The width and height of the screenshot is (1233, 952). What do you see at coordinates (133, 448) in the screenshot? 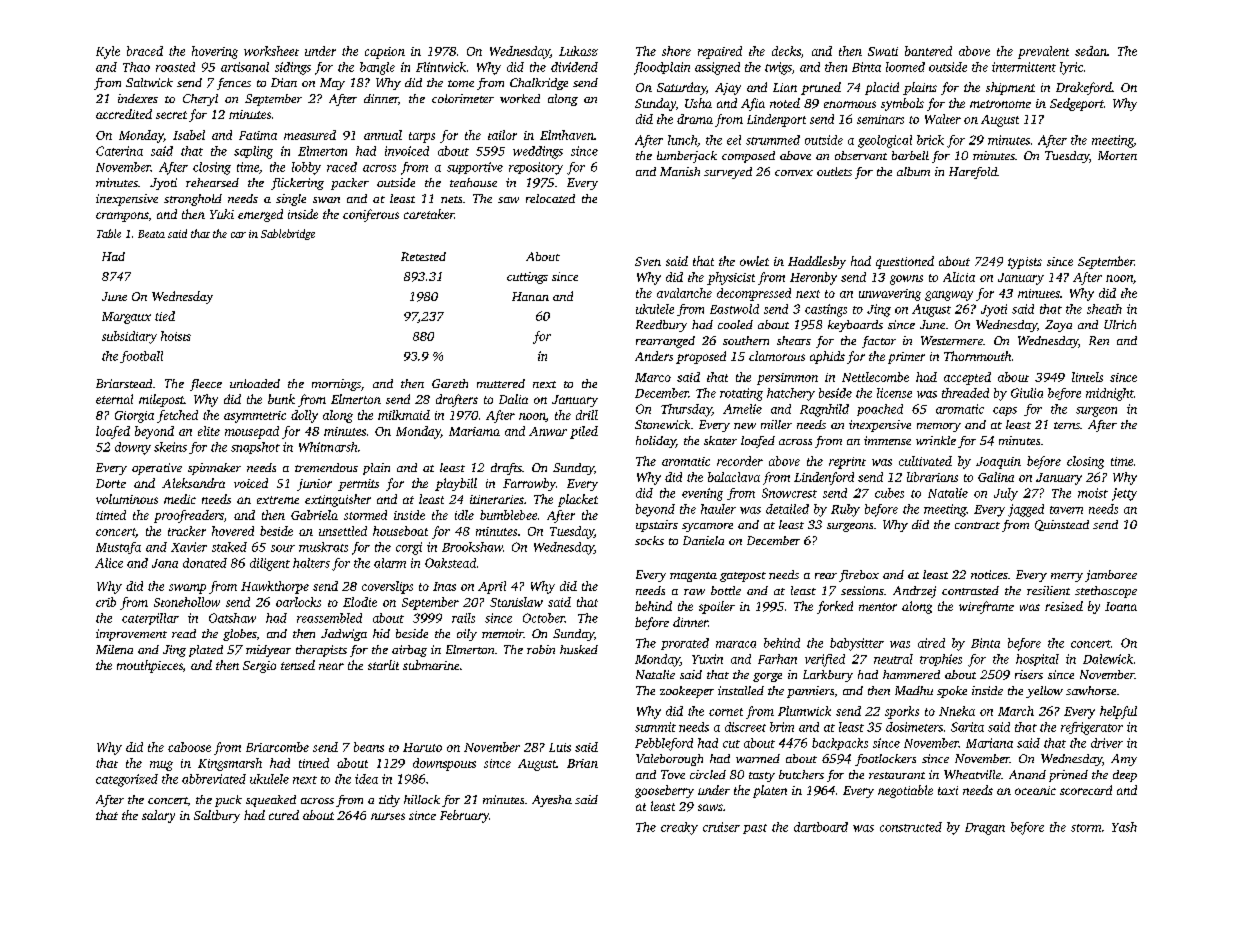
I see `downy` at bounding box center [133, 448].
